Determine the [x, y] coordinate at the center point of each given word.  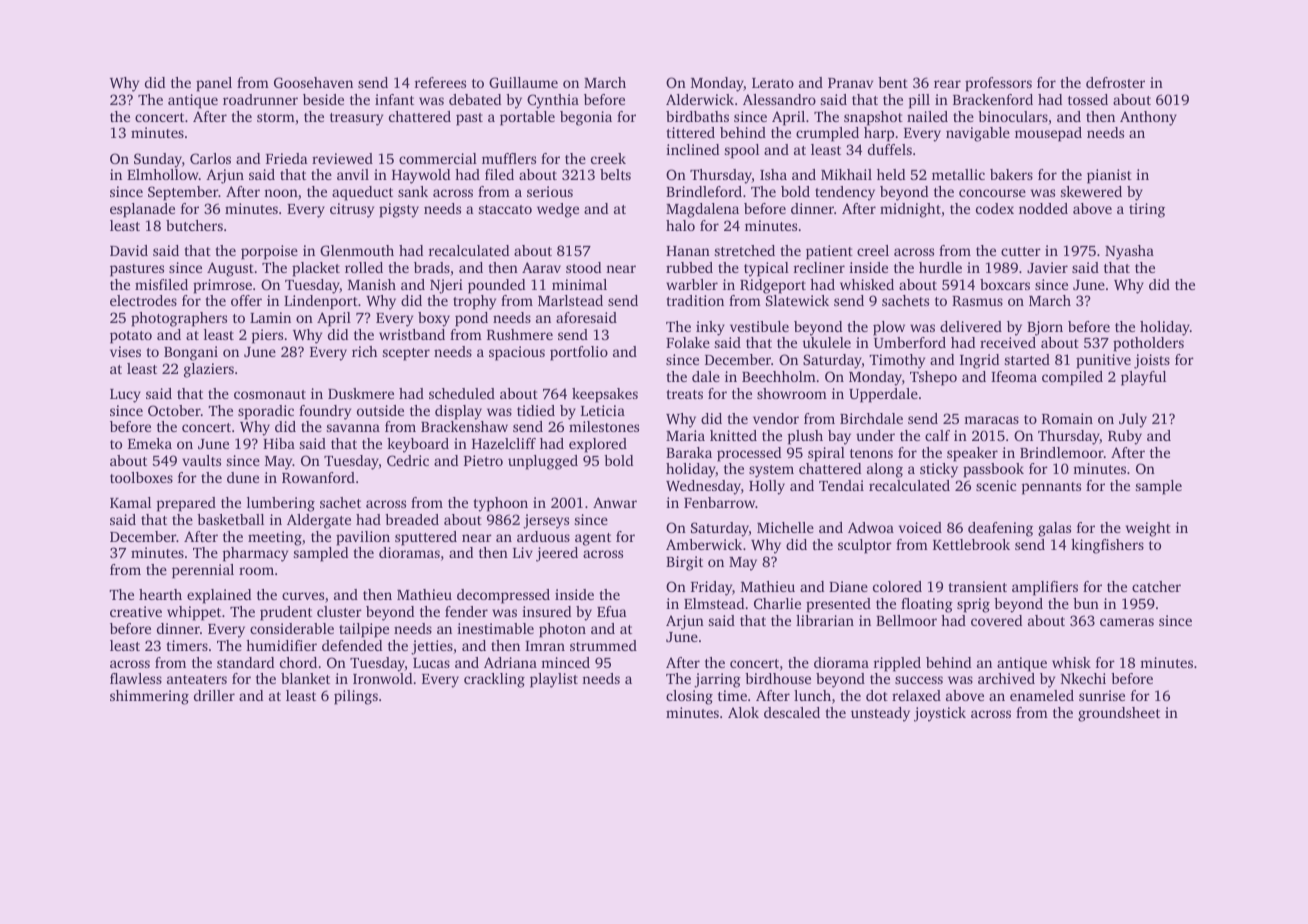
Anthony [1148, 118]
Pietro [483, 460]
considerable [292, 628]
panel [214, 84]
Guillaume [523, 82]
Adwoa [871, 527]
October [174, 410]
